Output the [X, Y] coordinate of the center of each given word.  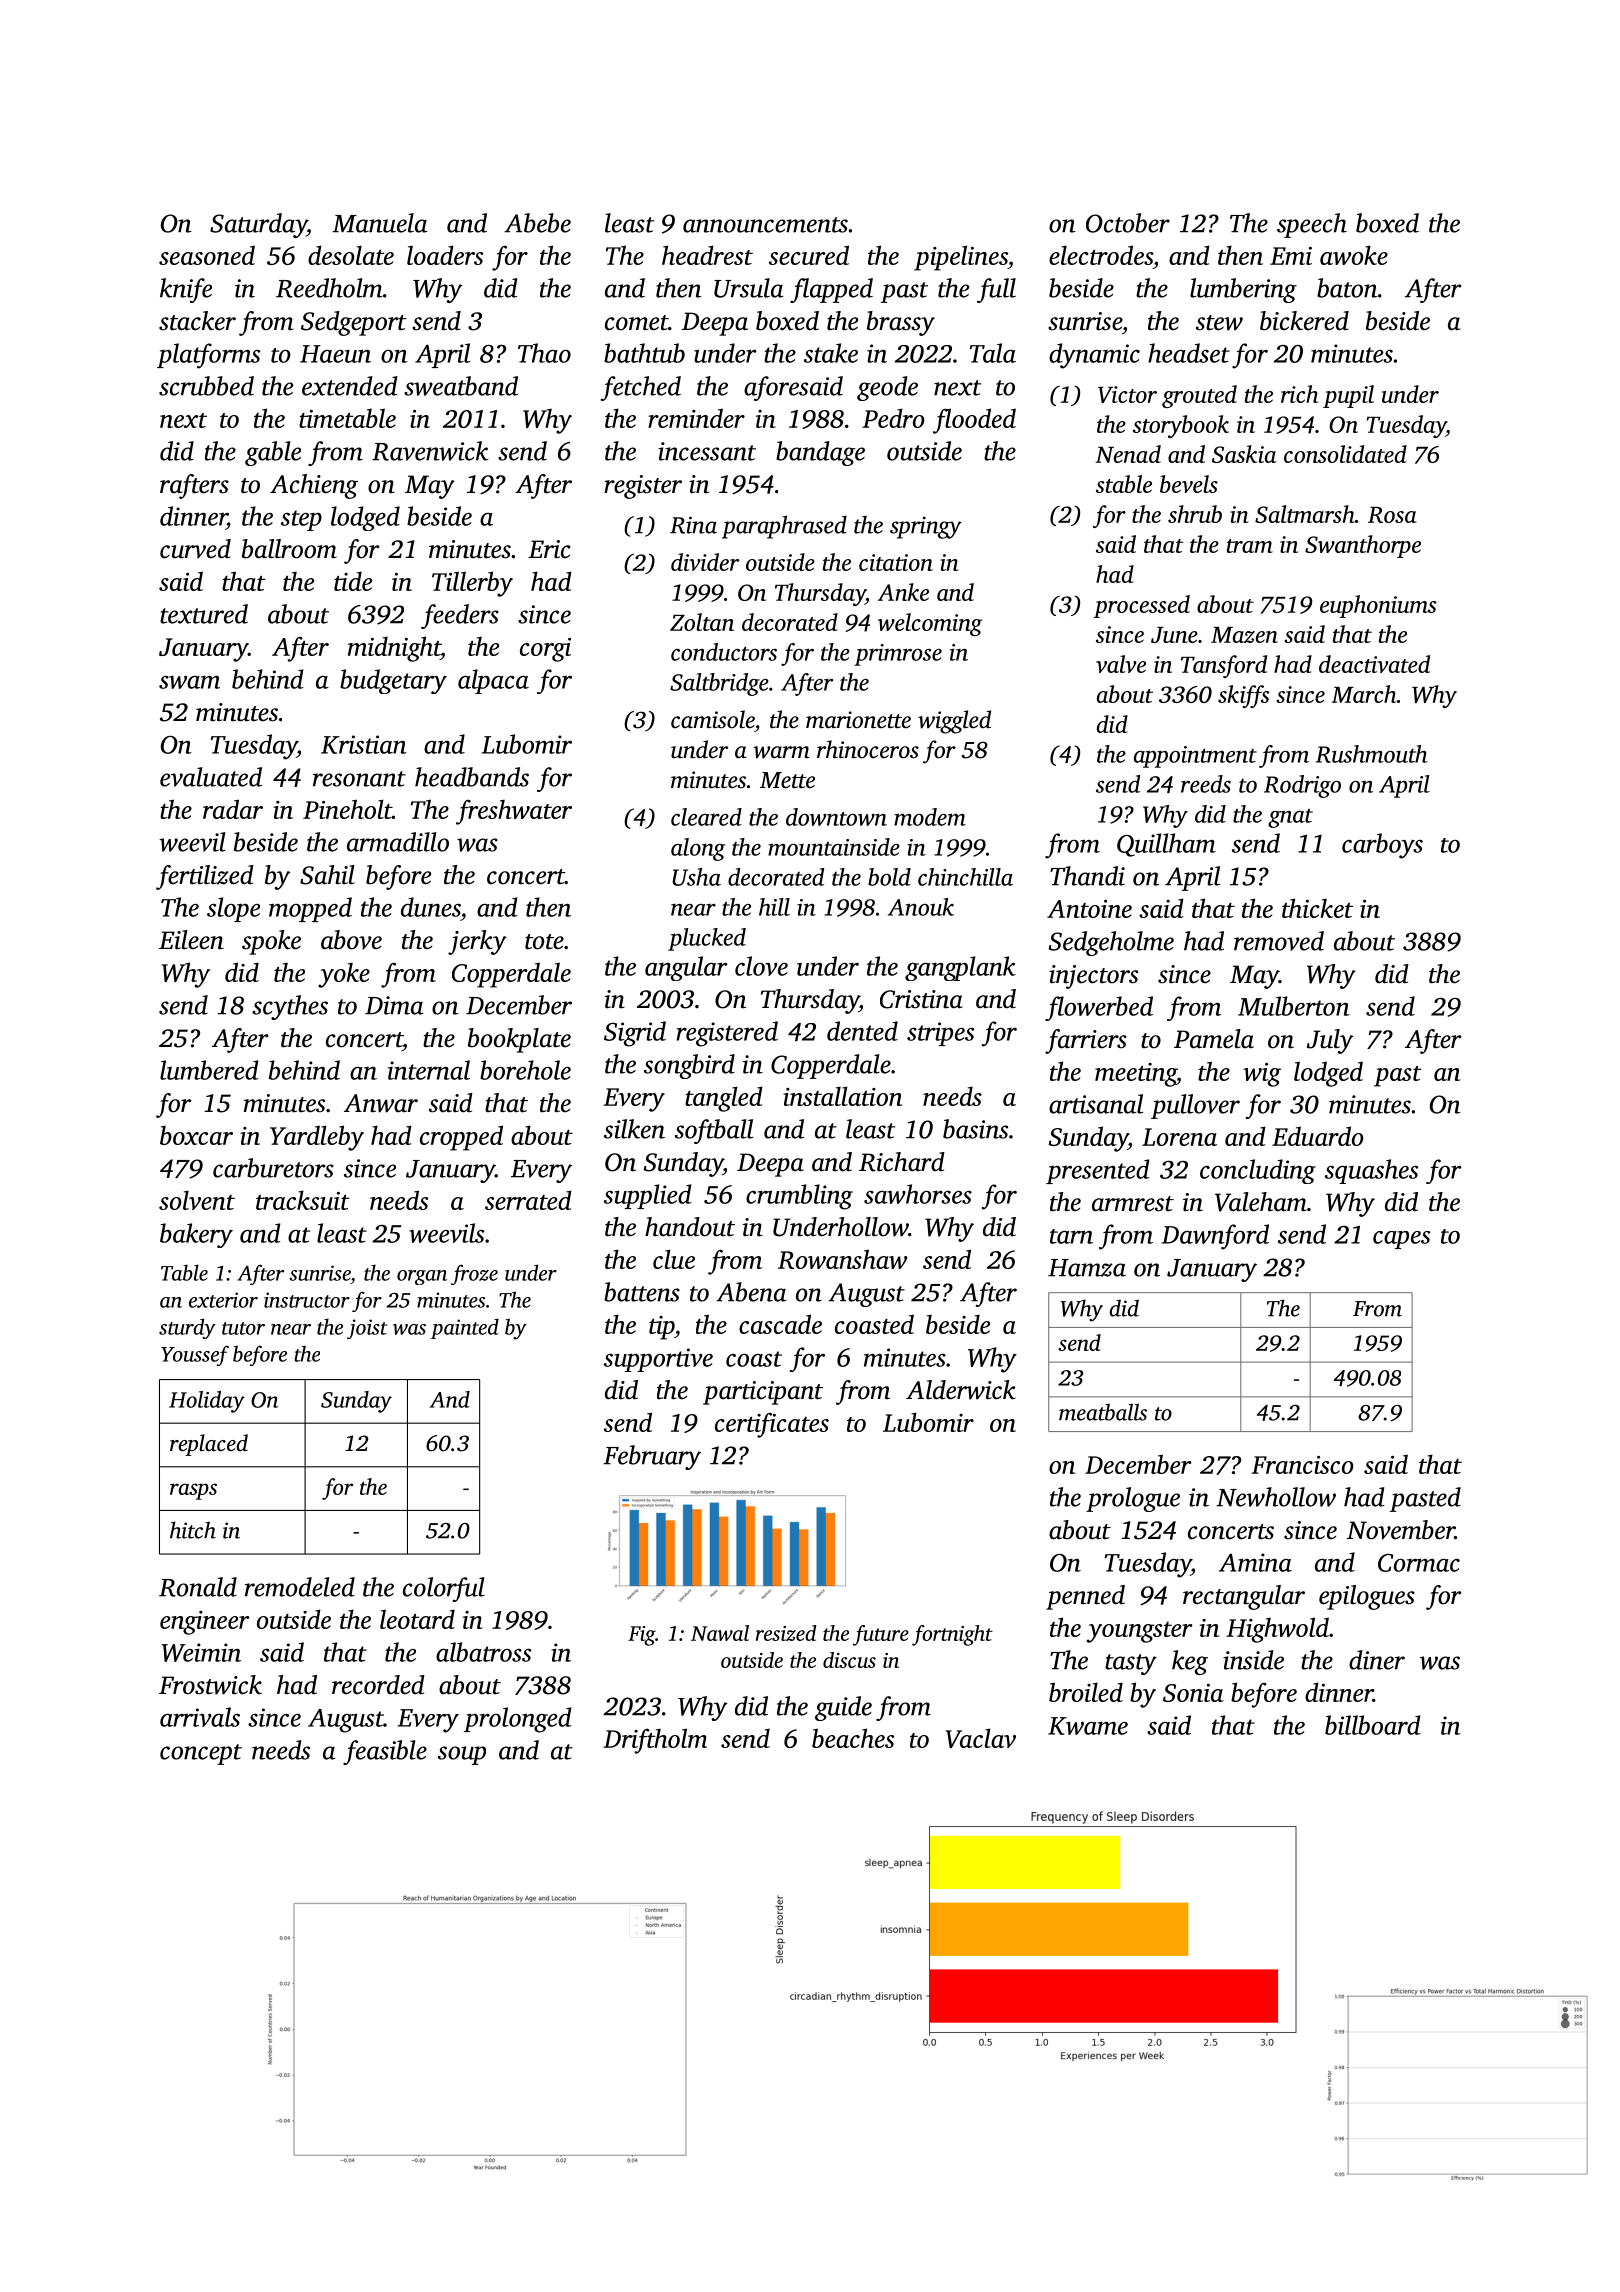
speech [1312, 225]
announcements [765, 225]
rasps [193, 1491]
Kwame [1088, 1726]
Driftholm [655, 1741]
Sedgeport [354, 323]
